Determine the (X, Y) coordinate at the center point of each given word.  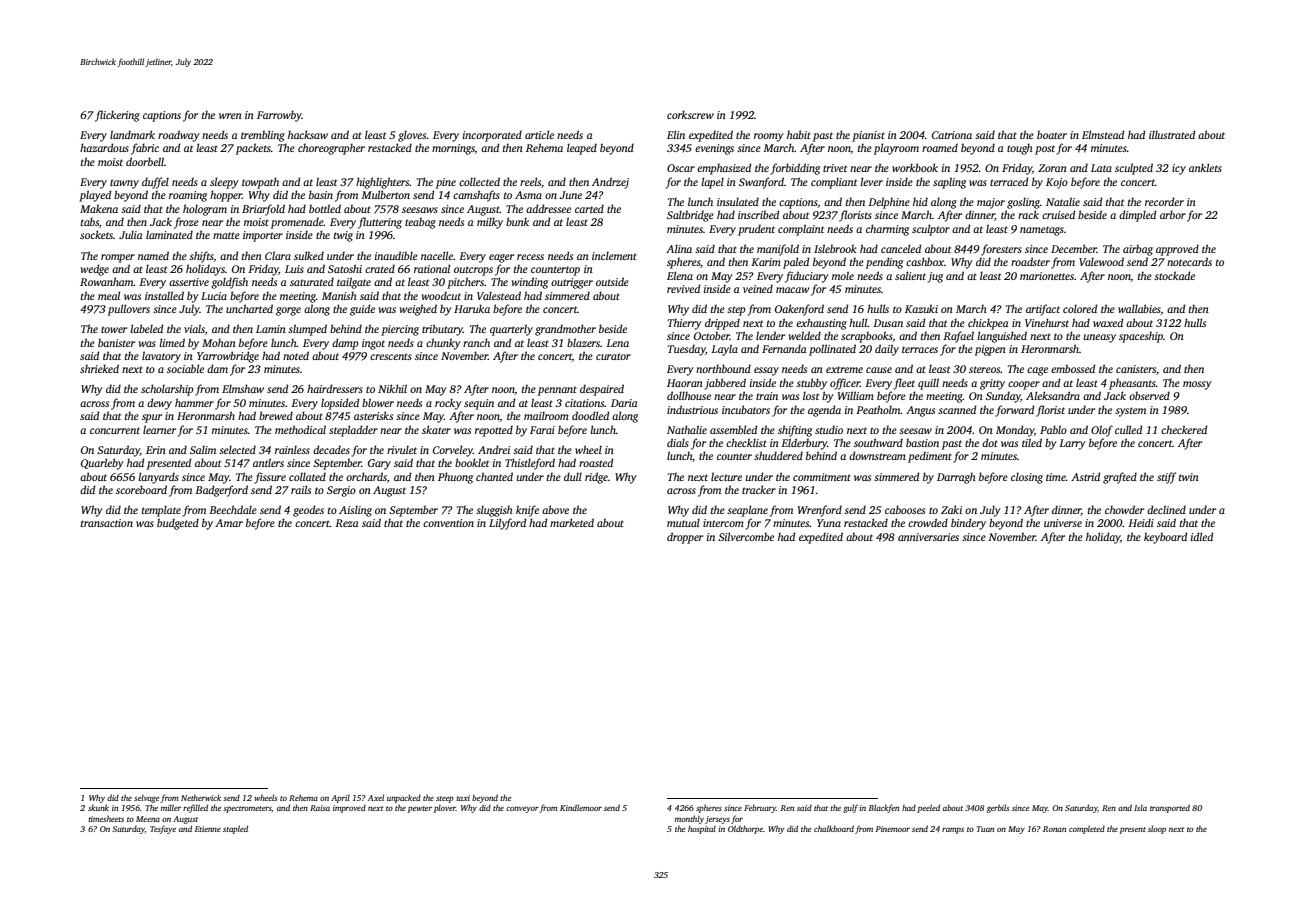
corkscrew (690, 114)
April (340, 799)
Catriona (952, 135)
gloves (412, 136)
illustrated (1172, 134)
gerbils (997, 808)
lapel (712, 183)
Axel (376, 797)
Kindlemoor (581, 807)
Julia (130, 235)
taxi (463, 798)
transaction (107, 523)
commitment (822, 477)
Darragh (956, 478)
